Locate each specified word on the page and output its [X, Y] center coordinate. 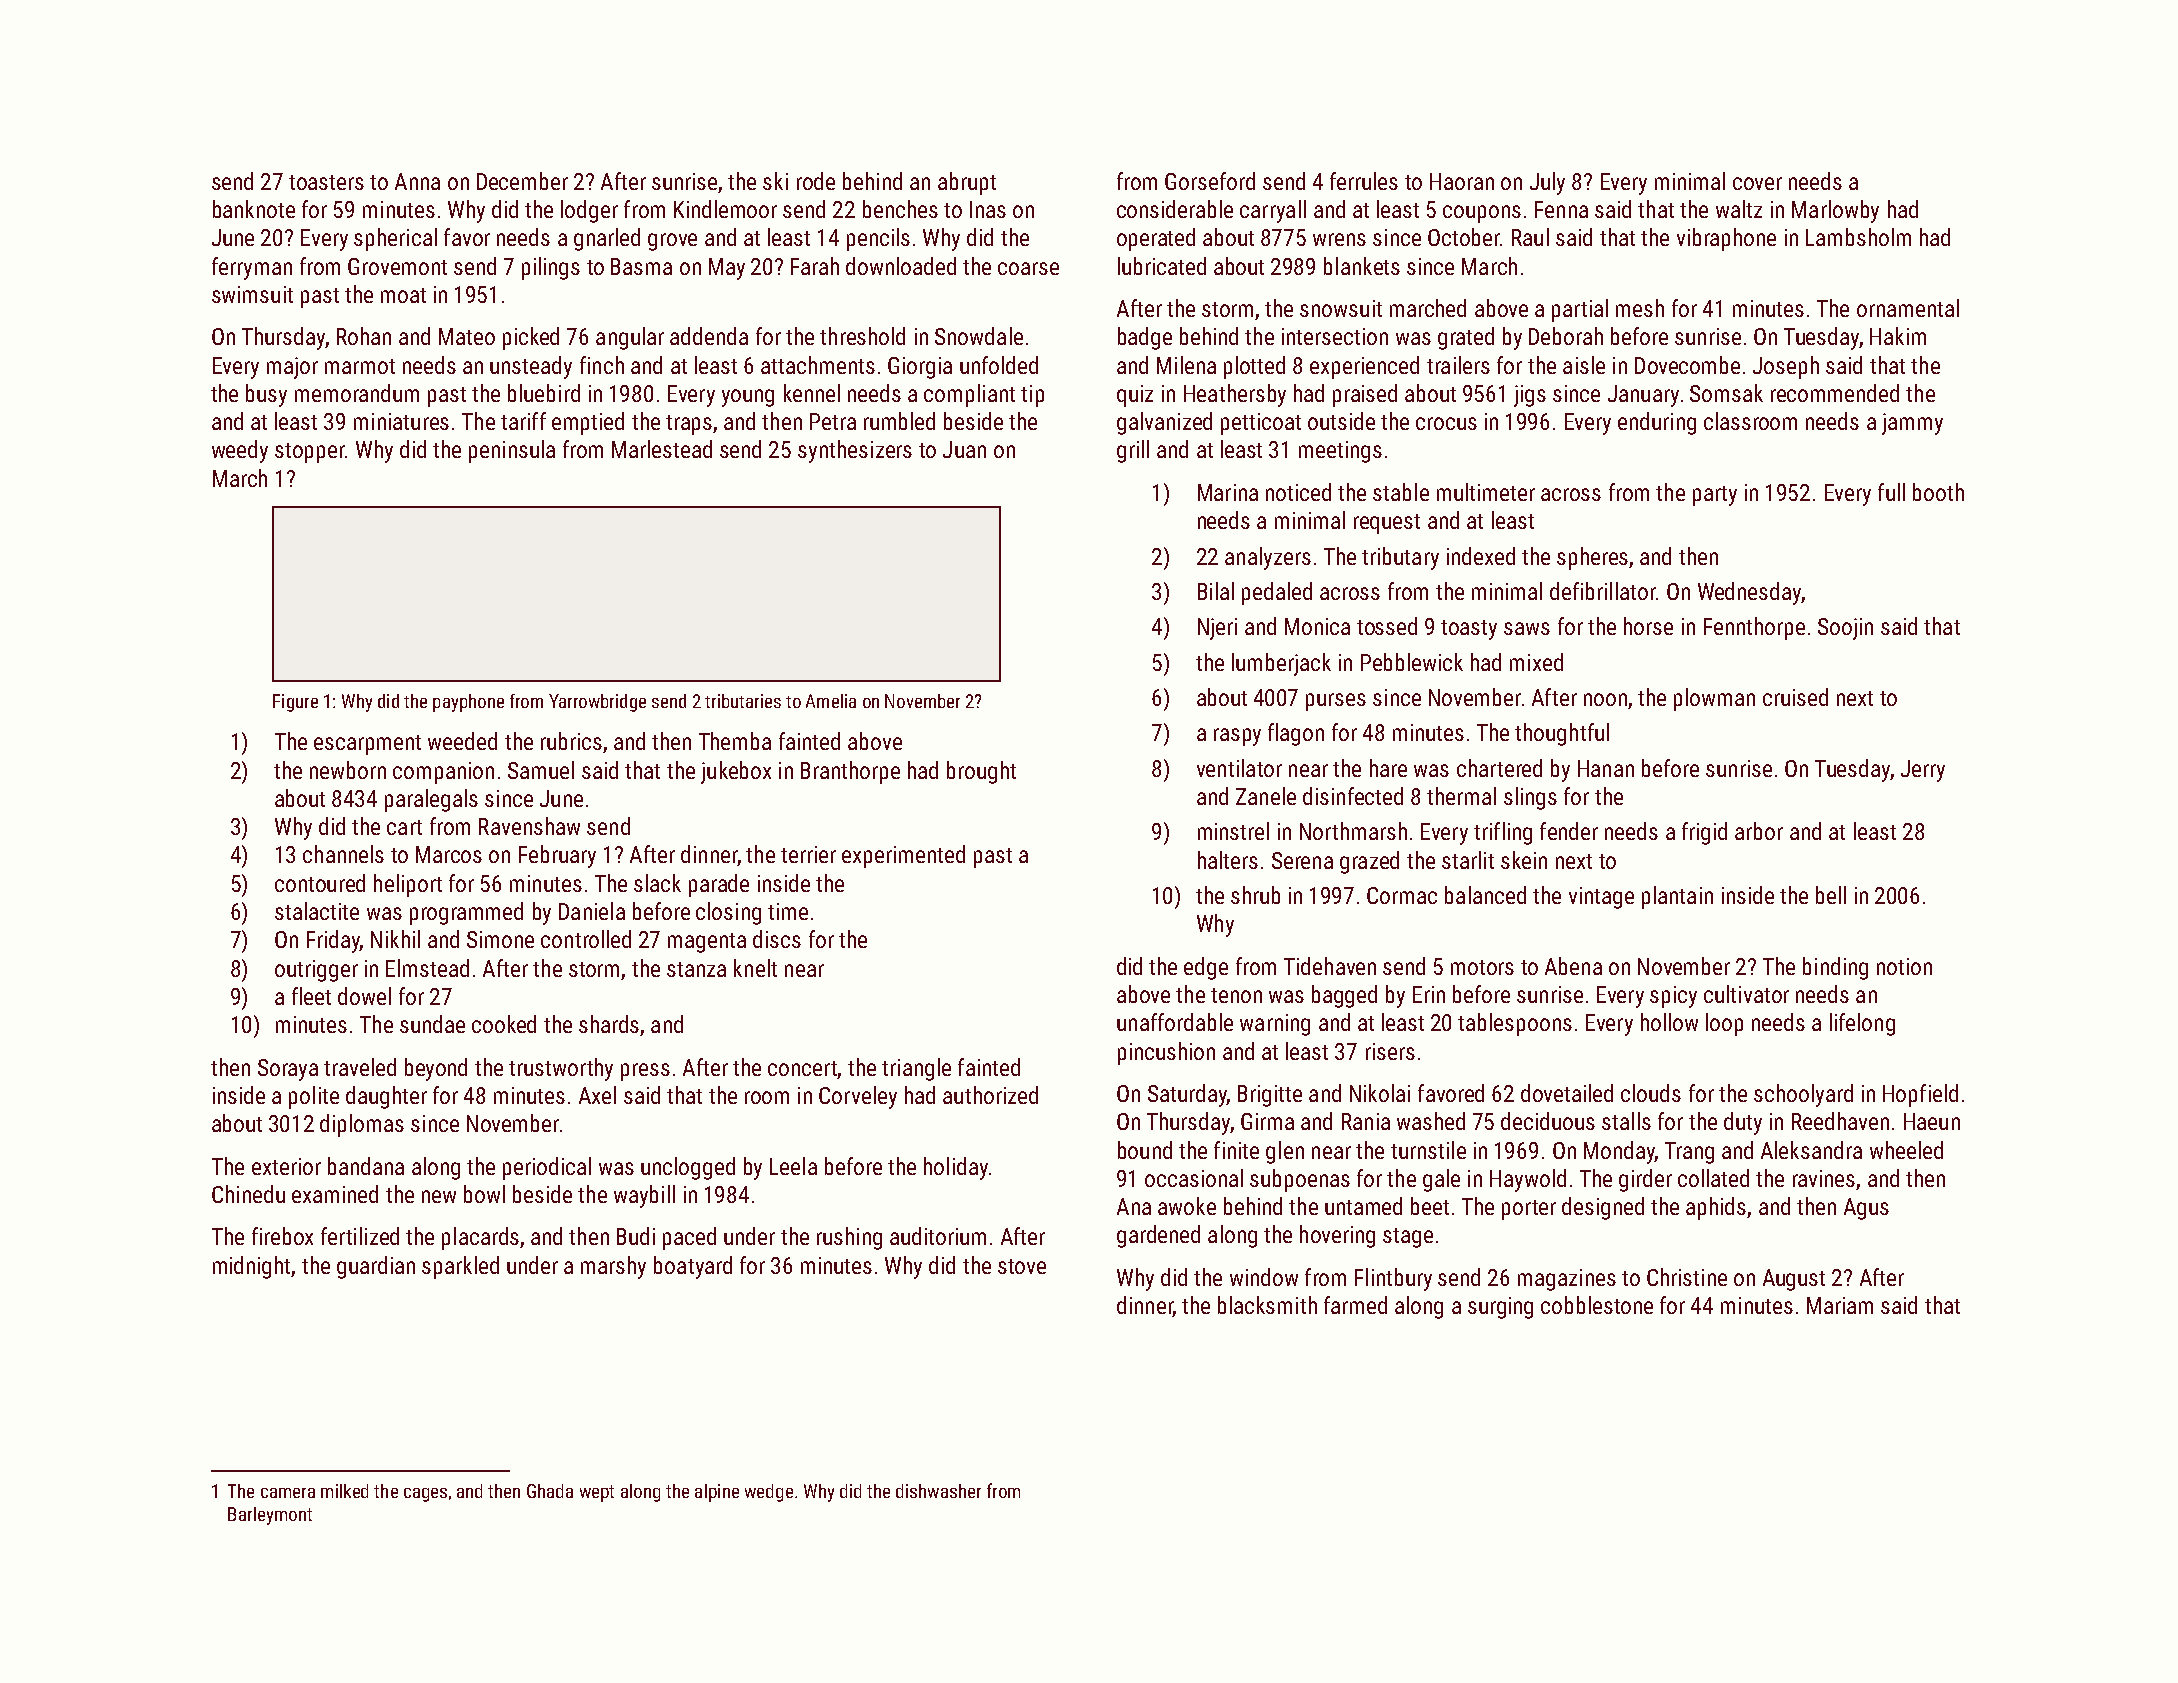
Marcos [449, 854]
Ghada [550, 1491]
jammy [1912, 424]
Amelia [831, 701]
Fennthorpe [1754, 628]
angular [630, 338]
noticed [1298, 492]
